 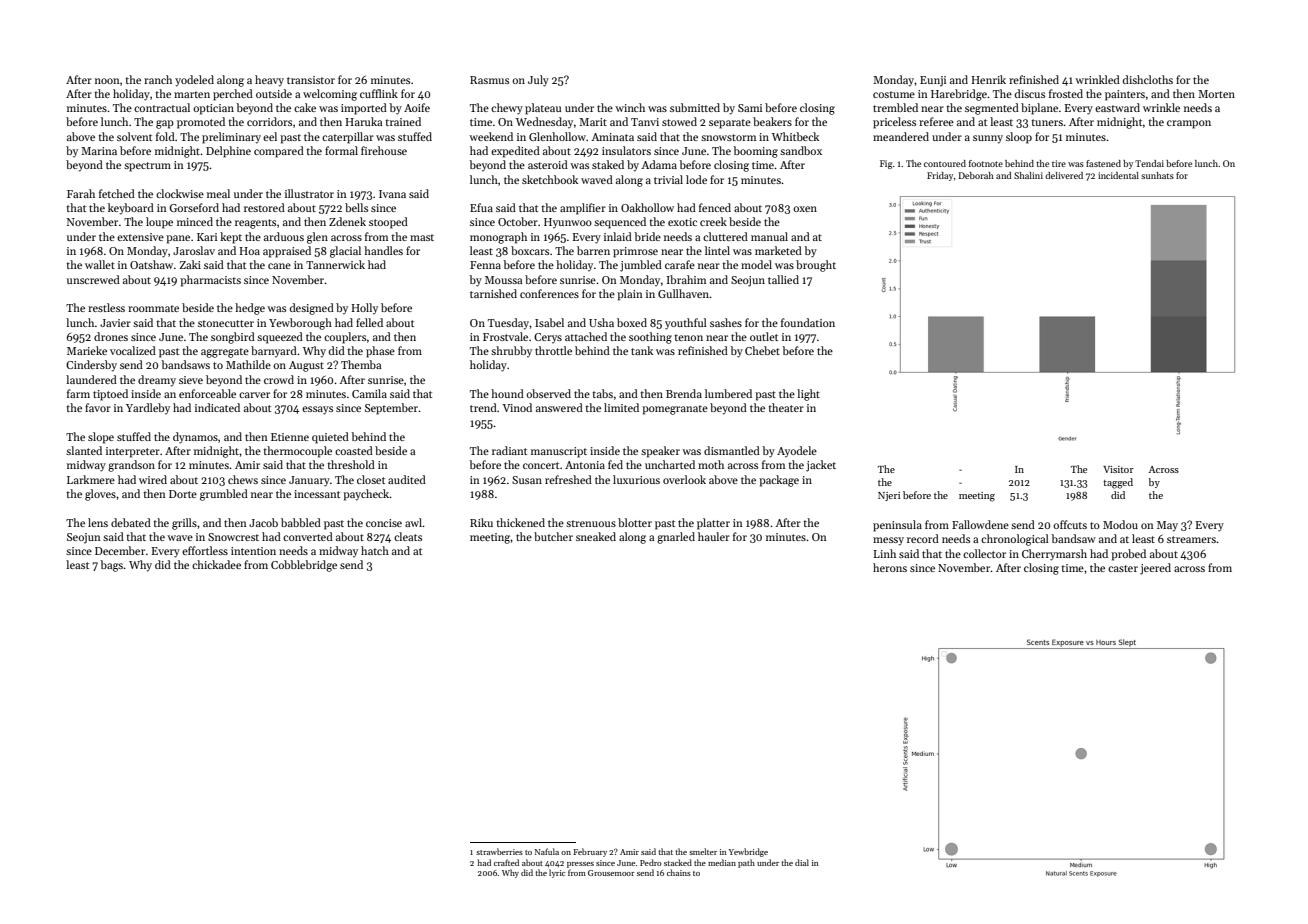 What do you see at coordinates (802, 862) in the document?
I see `dial` at bounding box center [802, 862].
